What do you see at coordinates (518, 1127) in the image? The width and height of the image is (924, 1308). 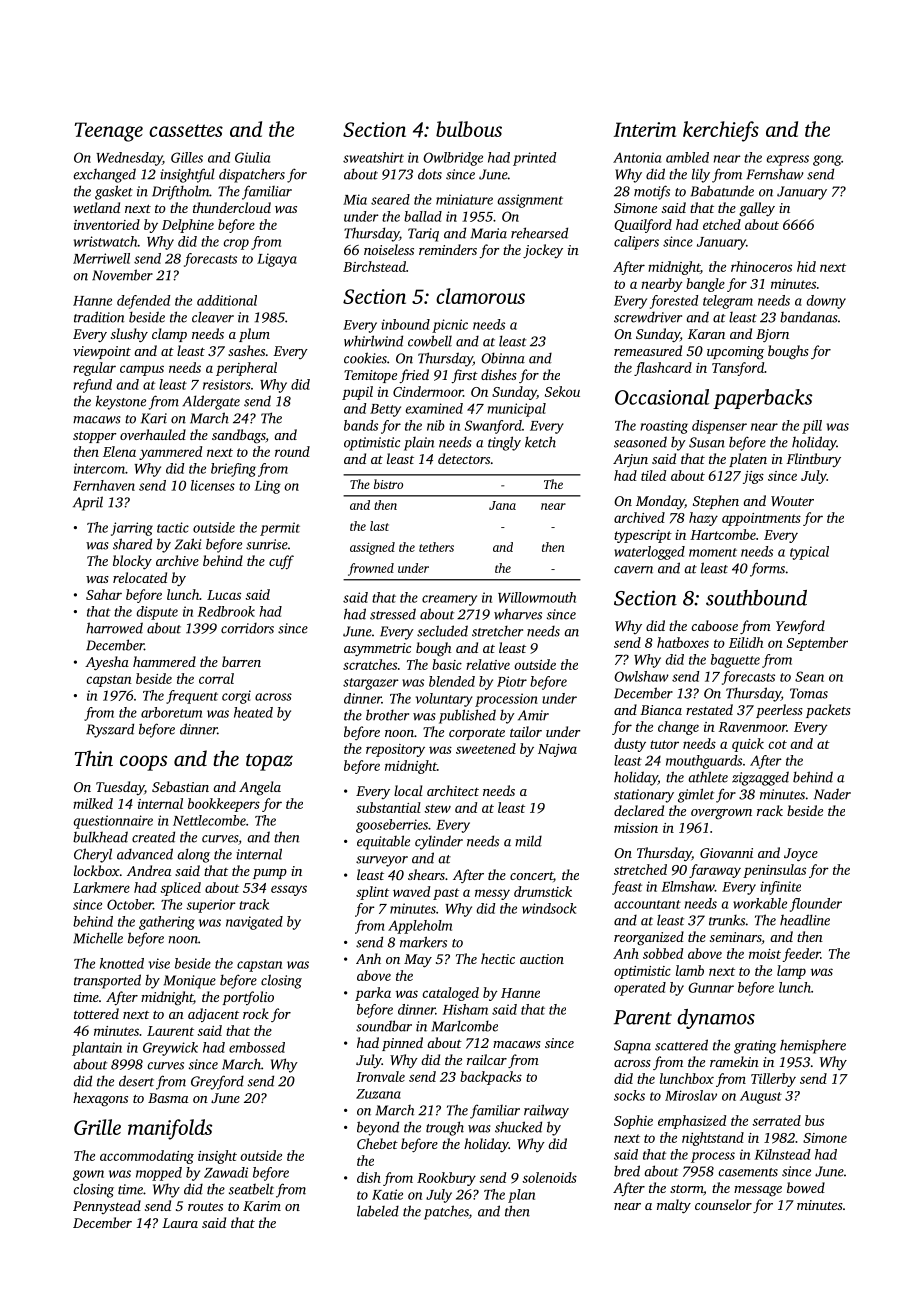 I see `shucked` at bounding box center [518, 1127].
